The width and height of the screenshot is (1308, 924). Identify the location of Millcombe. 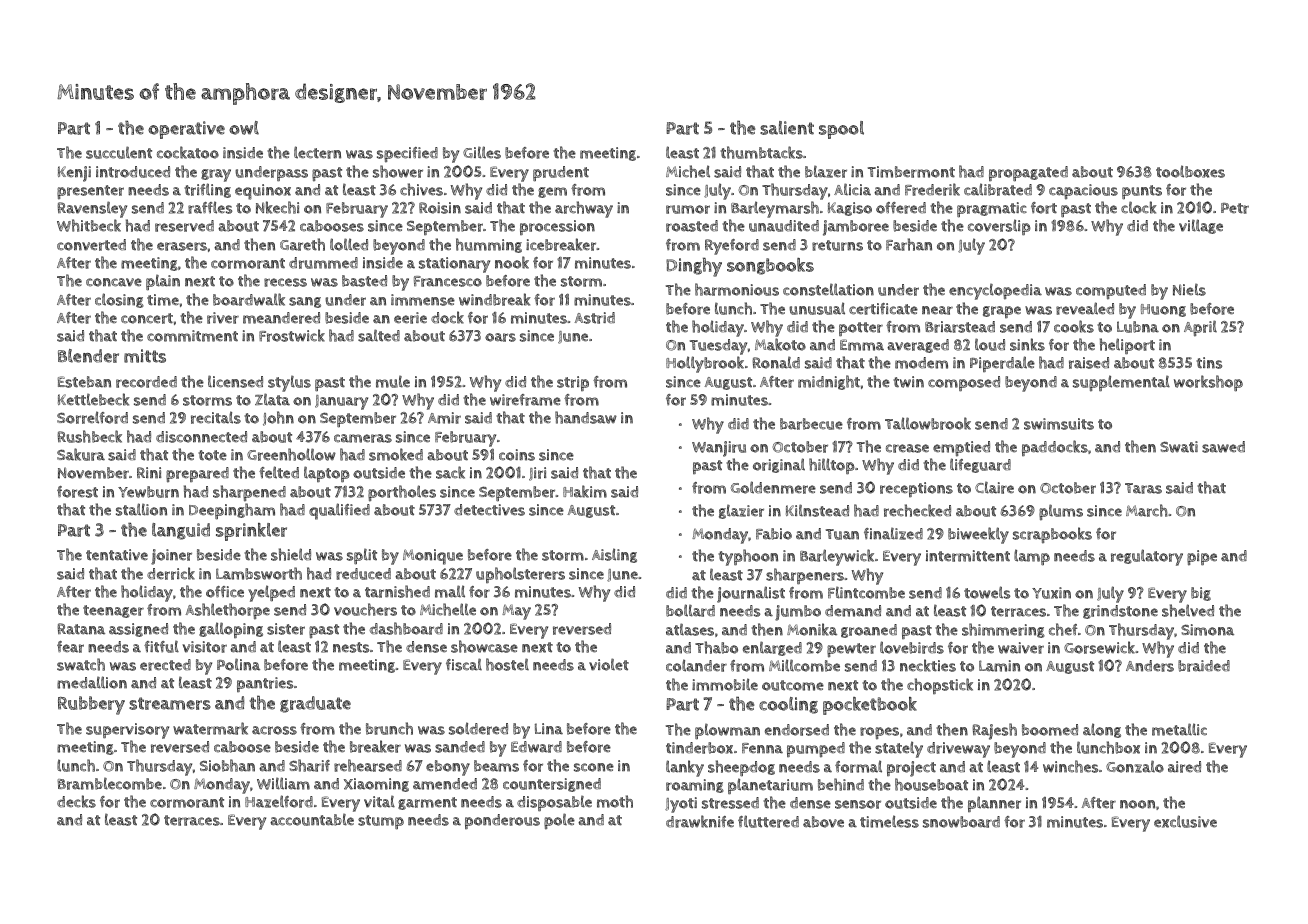
(804, 665).
